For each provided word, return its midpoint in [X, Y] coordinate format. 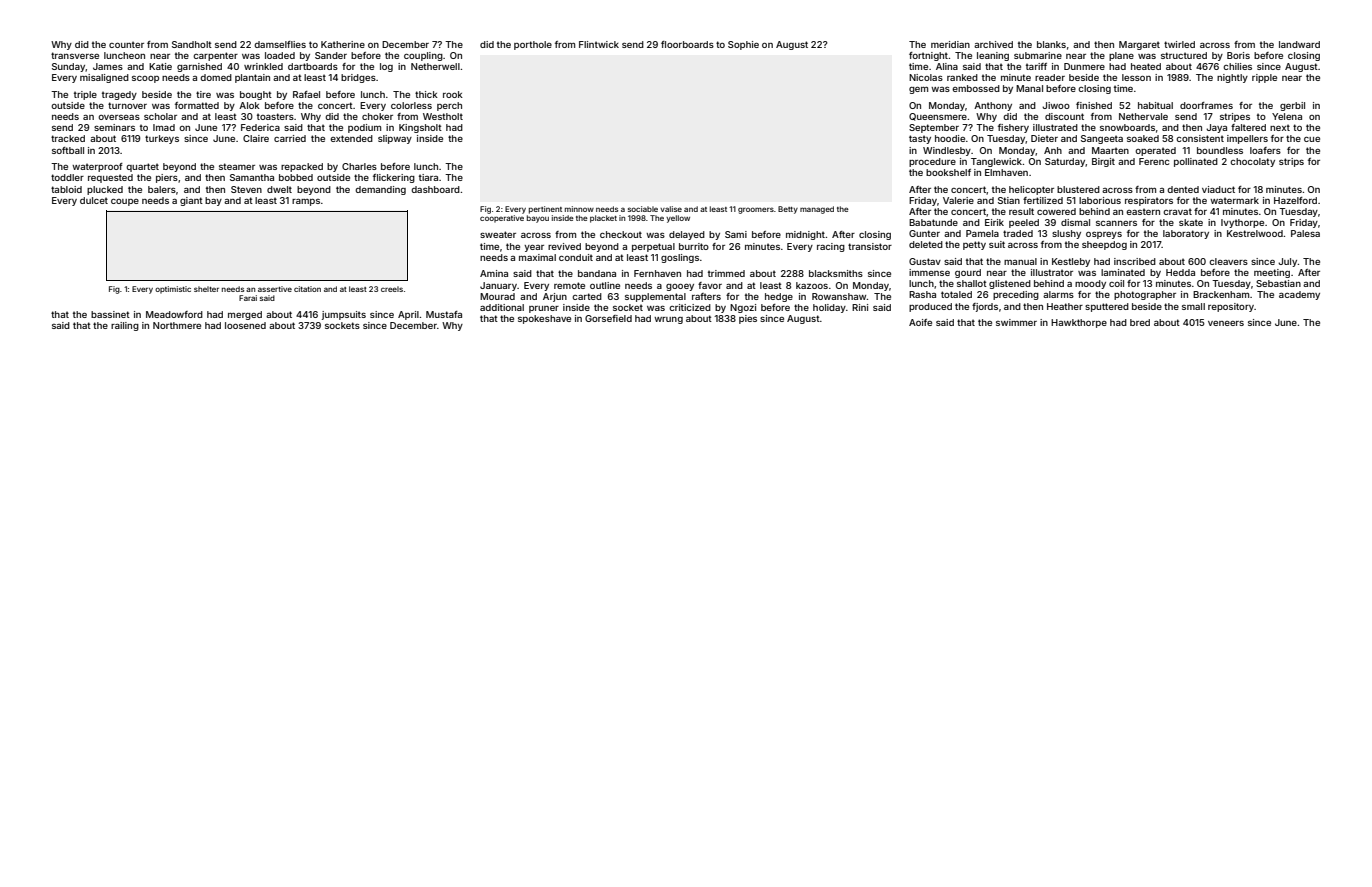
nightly [1232, 78]
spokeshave [544, 319]
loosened [245, 325]
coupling [423, 56]
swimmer [1016, 322]
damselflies [280, 44]
